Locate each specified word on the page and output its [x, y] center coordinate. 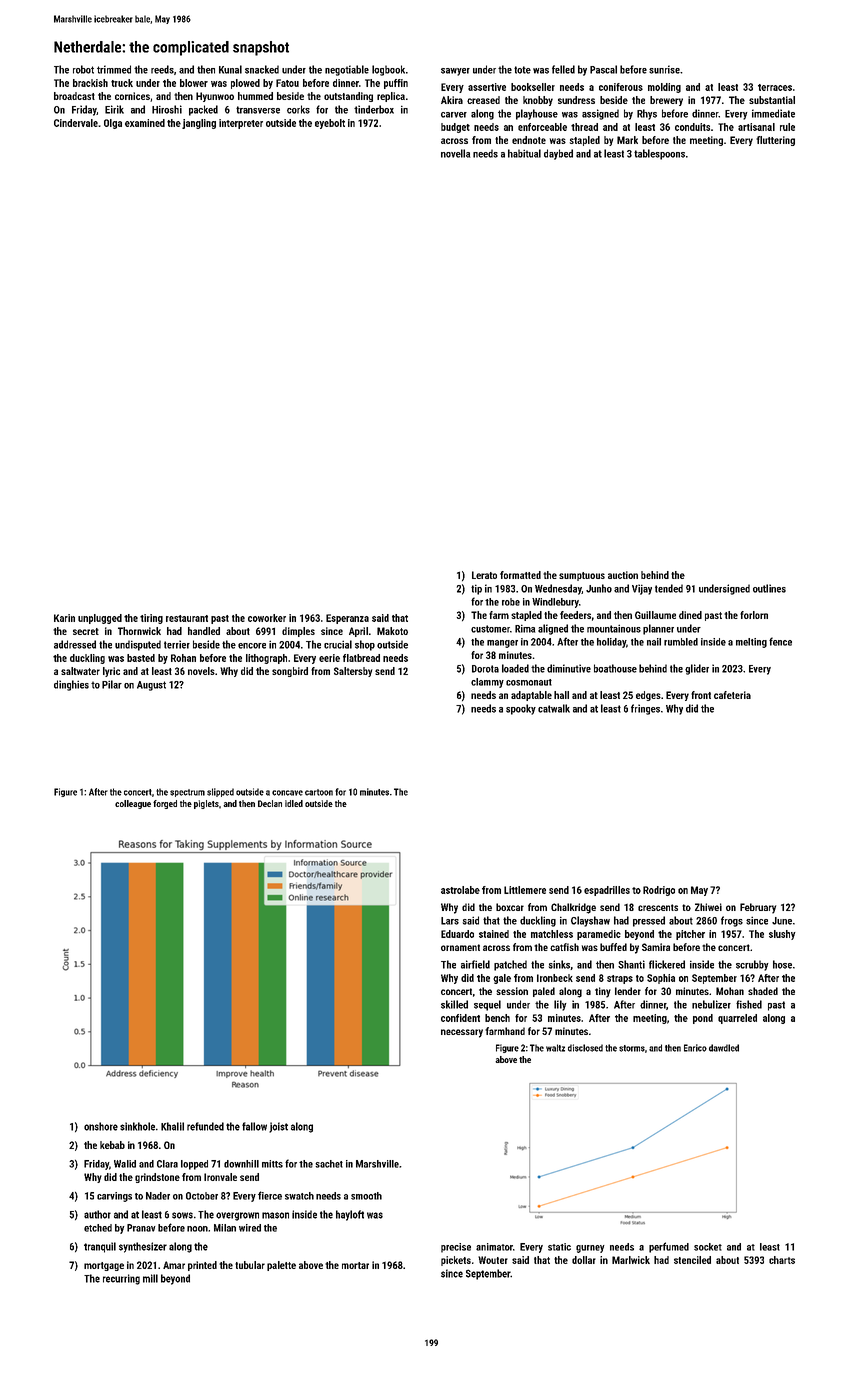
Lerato [484, 575]
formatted [520, 575]
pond [703, 1019]
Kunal [230, 69]
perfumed [669, 1247]
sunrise [664, 69]
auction [623, 575]
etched [98, 1228]
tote [522, 70]
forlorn [754, 615]
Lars [450, 921]
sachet [329, 1164]
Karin [64, 618]
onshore [101, 1126]
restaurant [187, 618]
